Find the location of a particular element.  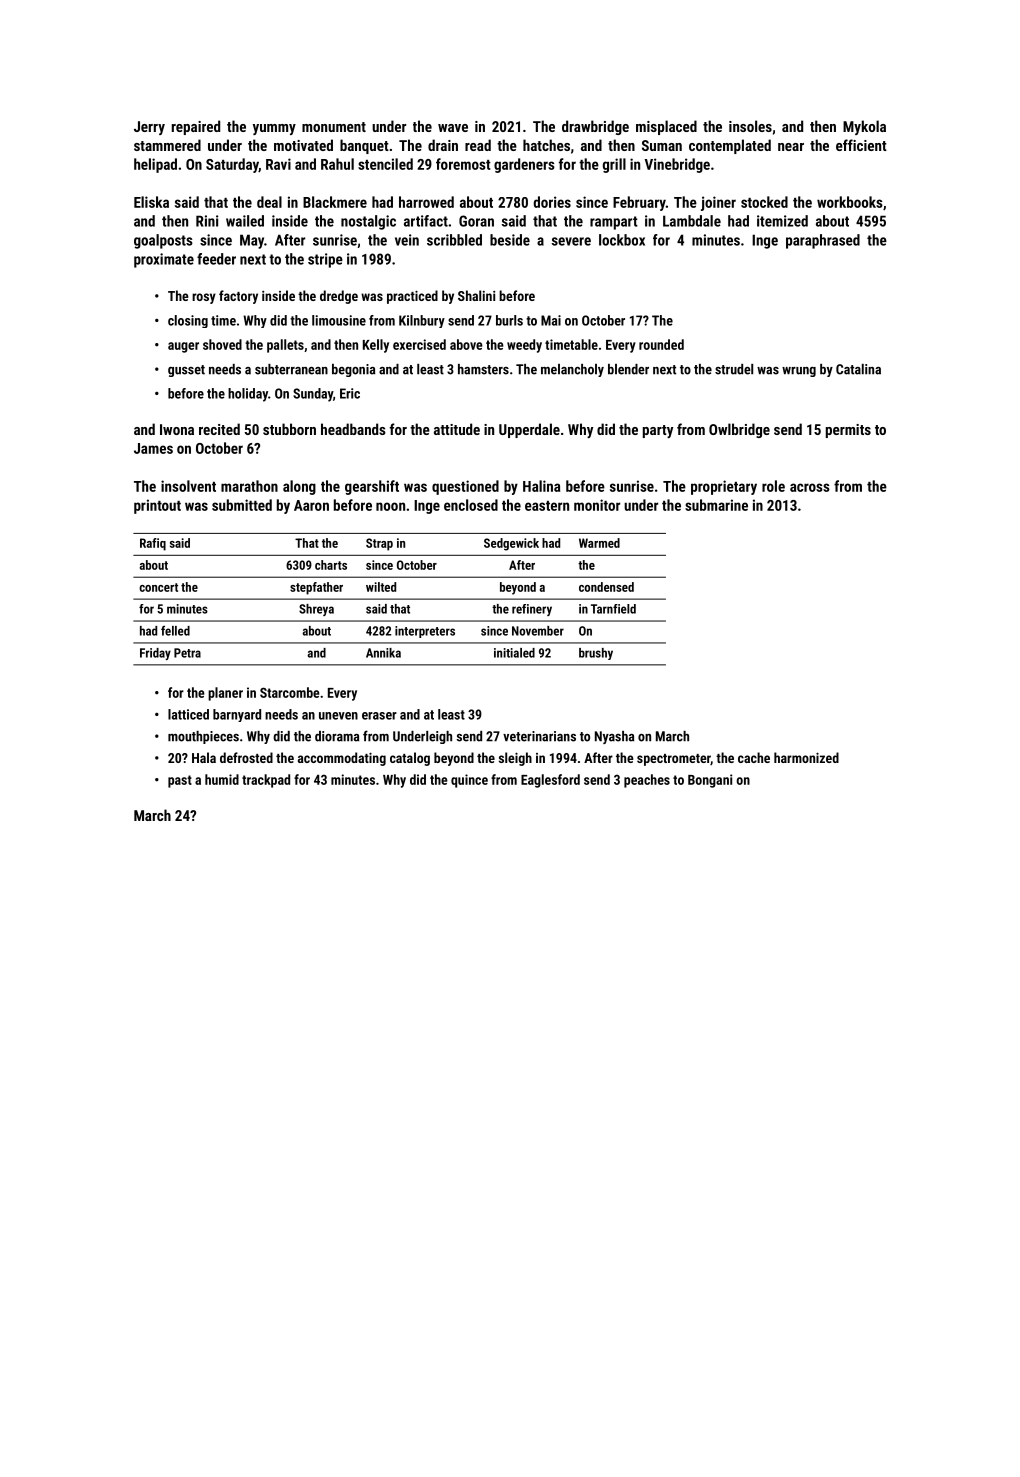

deal is located at coordinates (269, 202).
